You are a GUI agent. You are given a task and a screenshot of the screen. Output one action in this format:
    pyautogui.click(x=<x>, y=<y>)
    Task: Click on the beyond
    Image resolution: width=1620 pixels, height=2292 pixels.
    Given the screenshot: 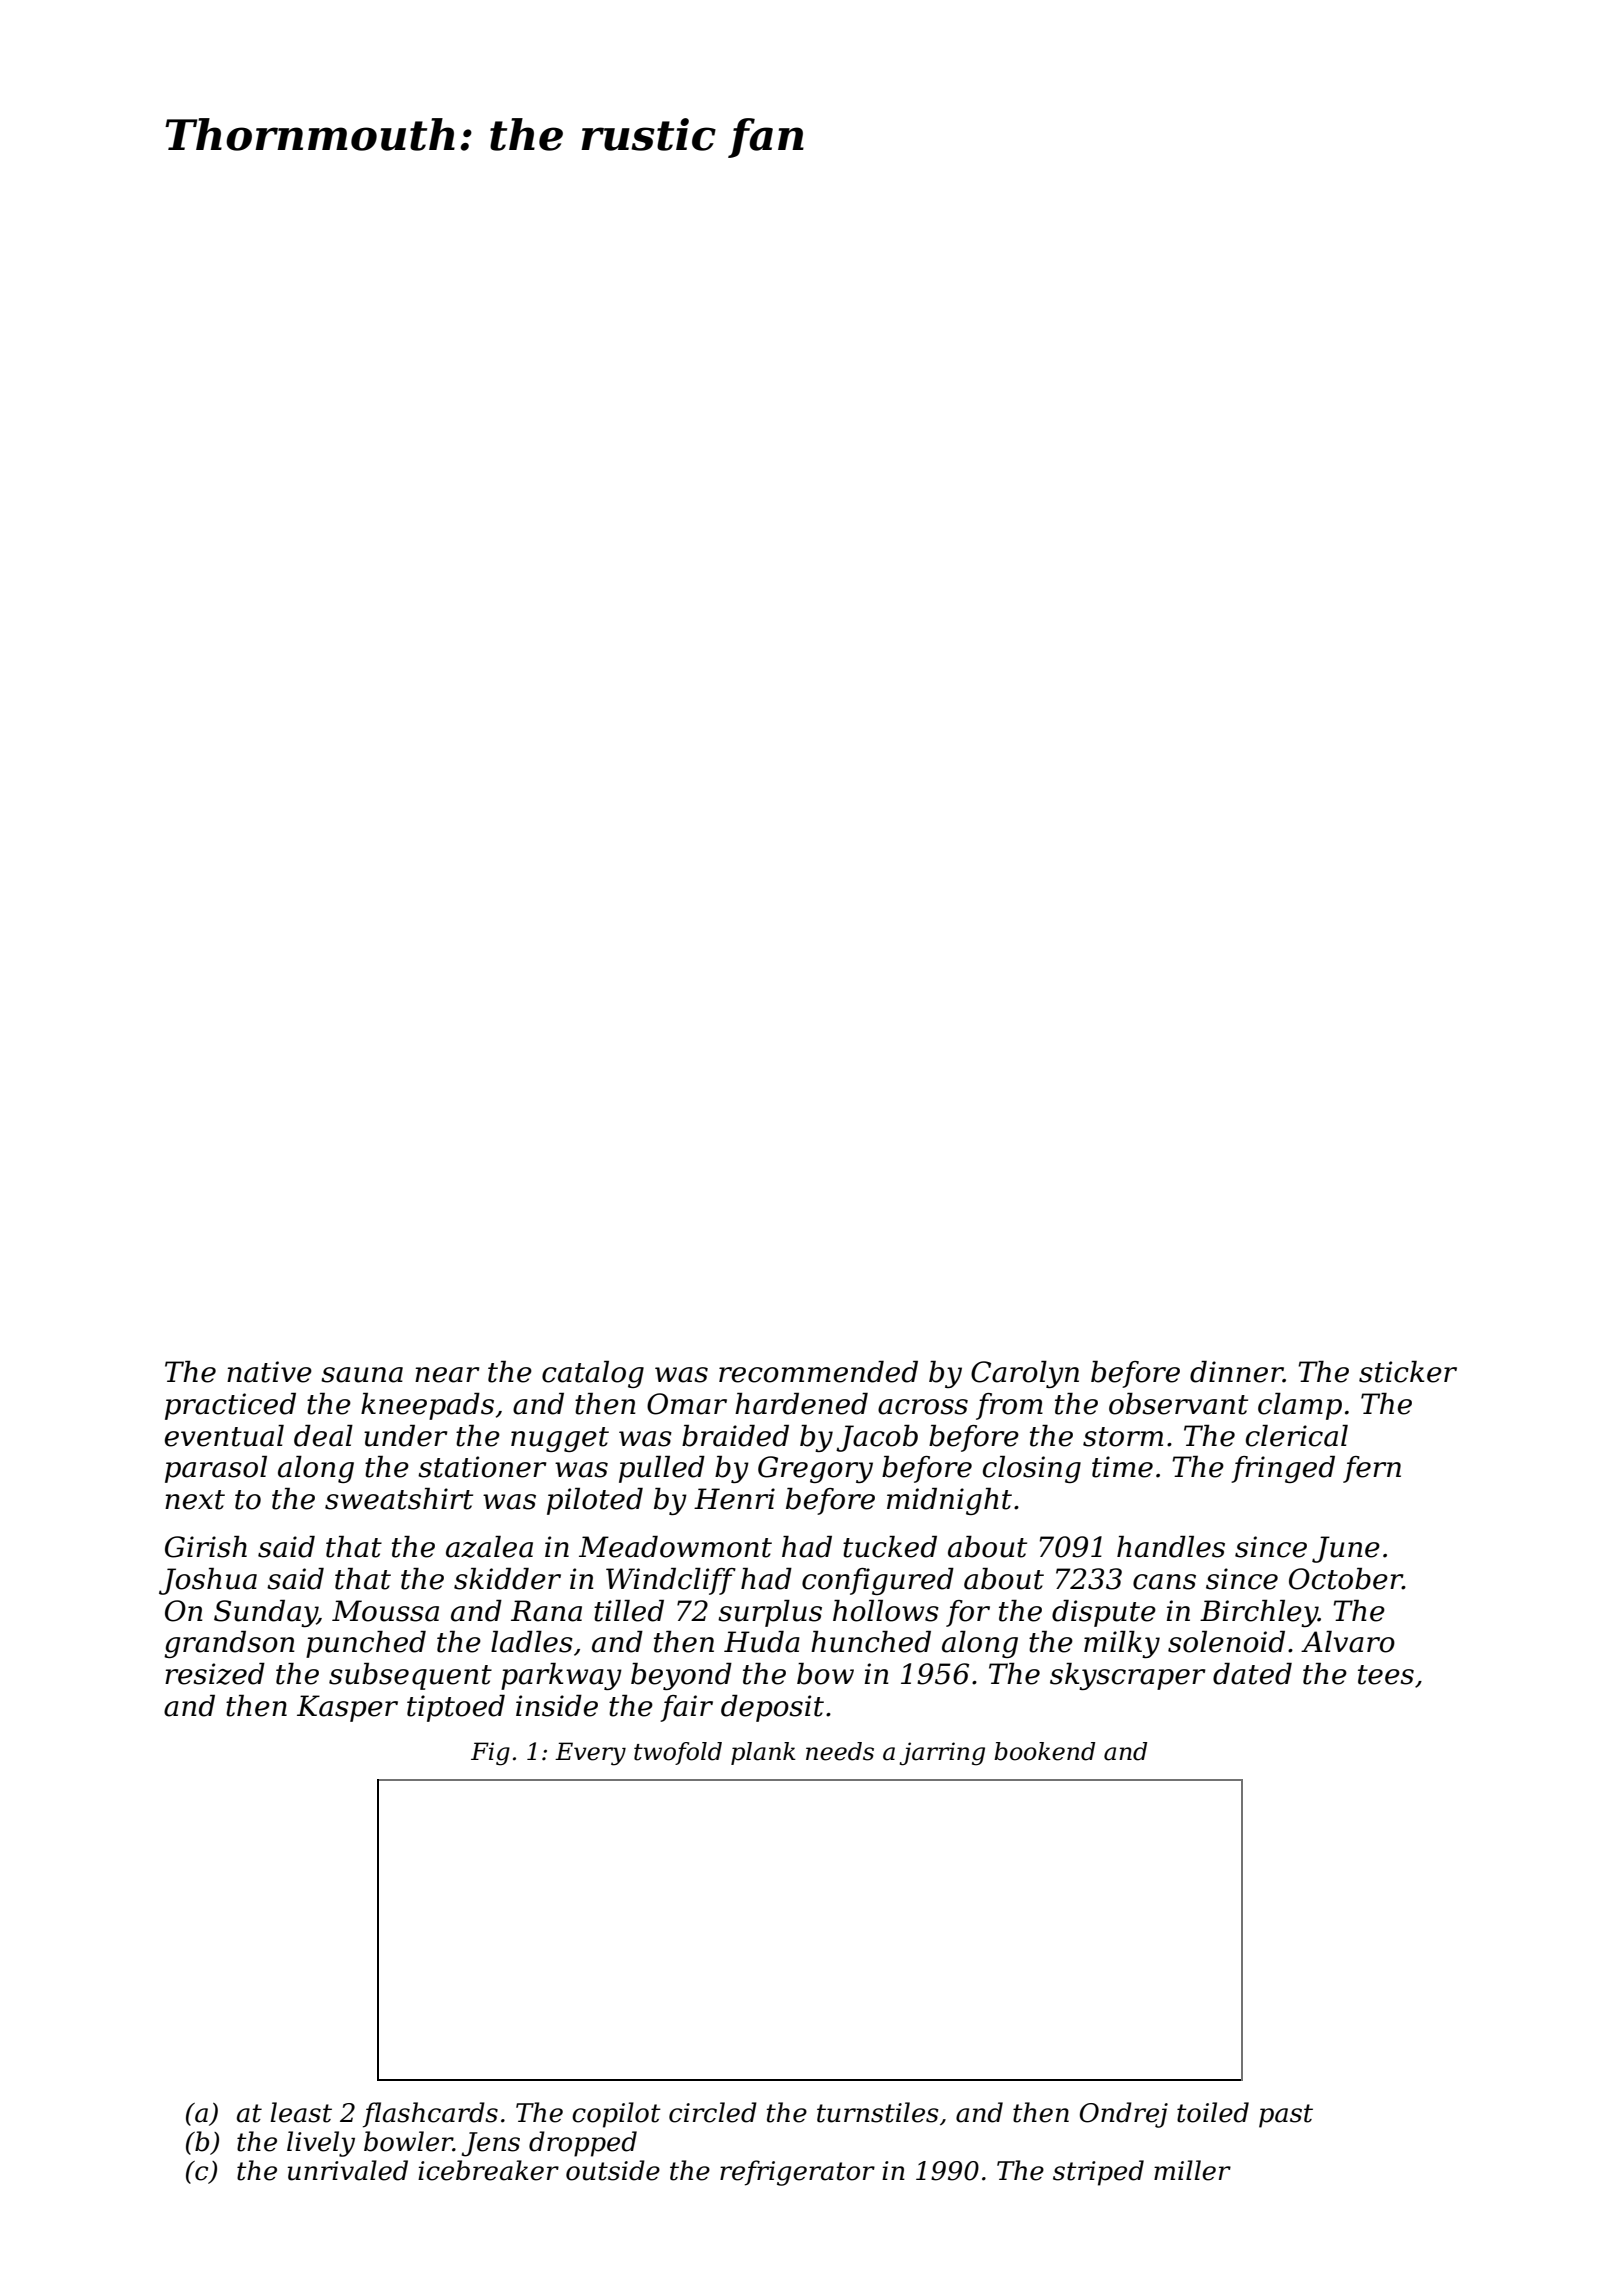 What is the action you would take?
    pyautogui.click(x=681, y=1676)
